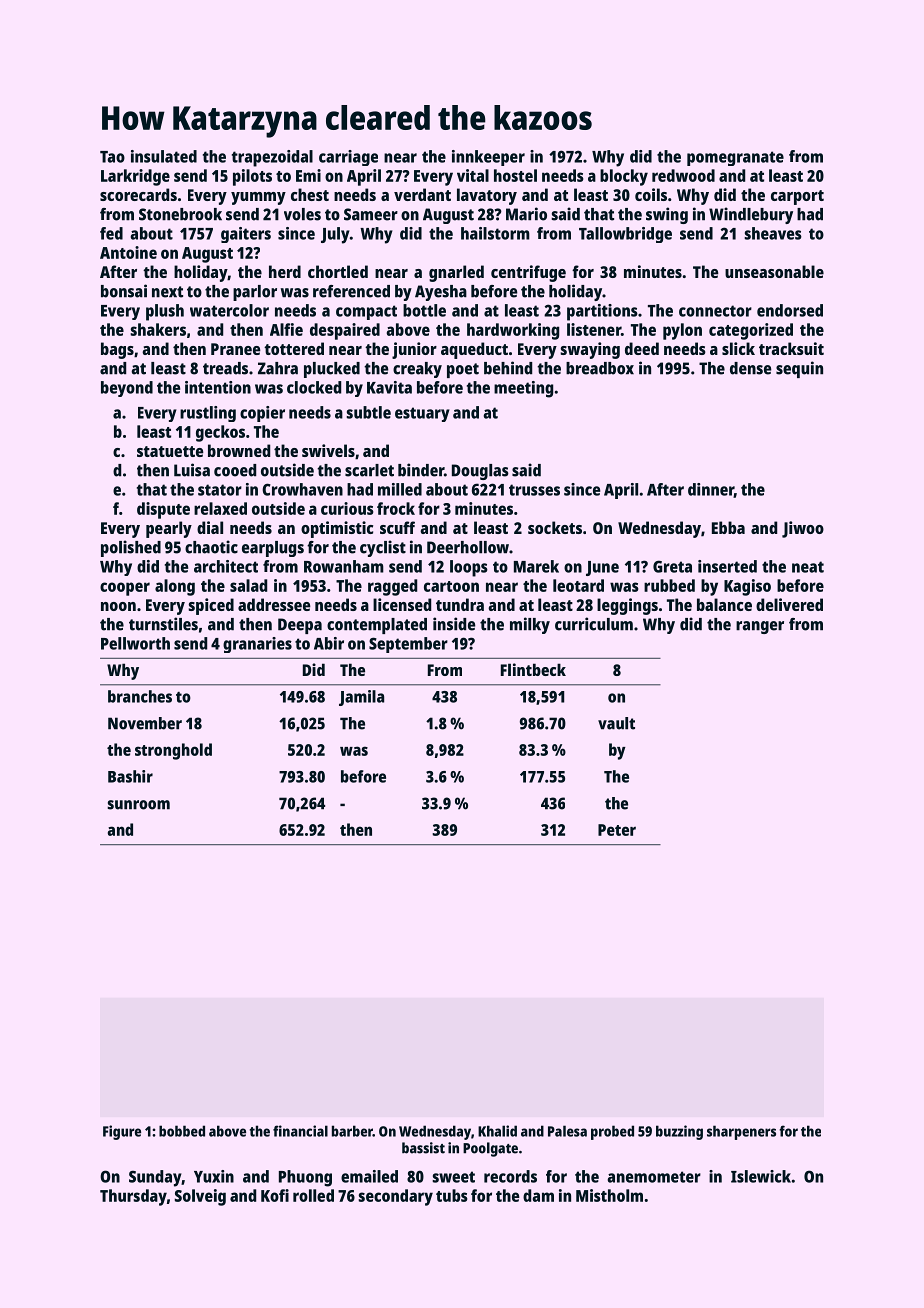 The width and height of the page is (924, 1308). I want to click on innkeeper, so click(488, 158).
